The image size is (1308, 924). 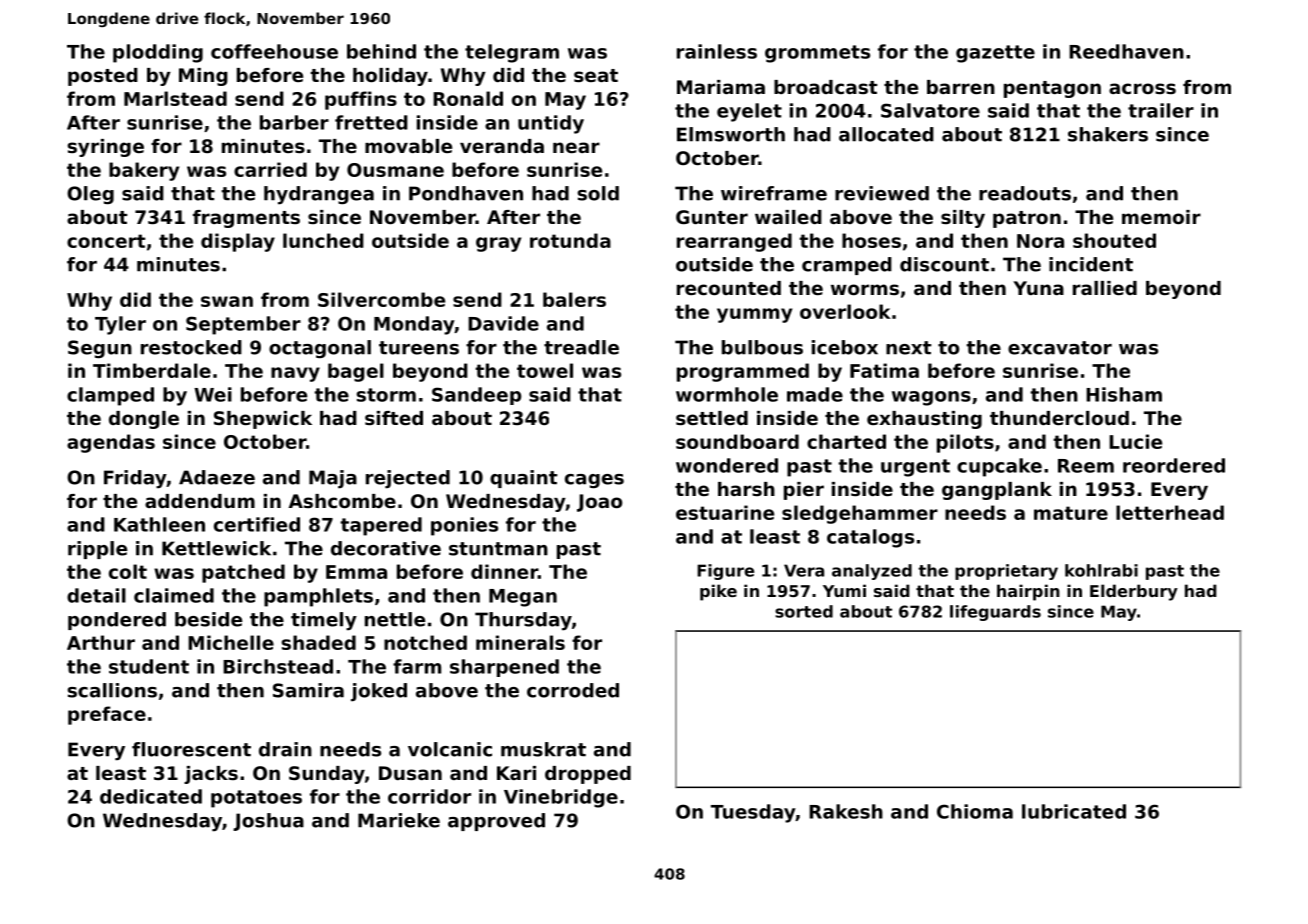 I want to click on lunched, so click(x=323, y=240).
